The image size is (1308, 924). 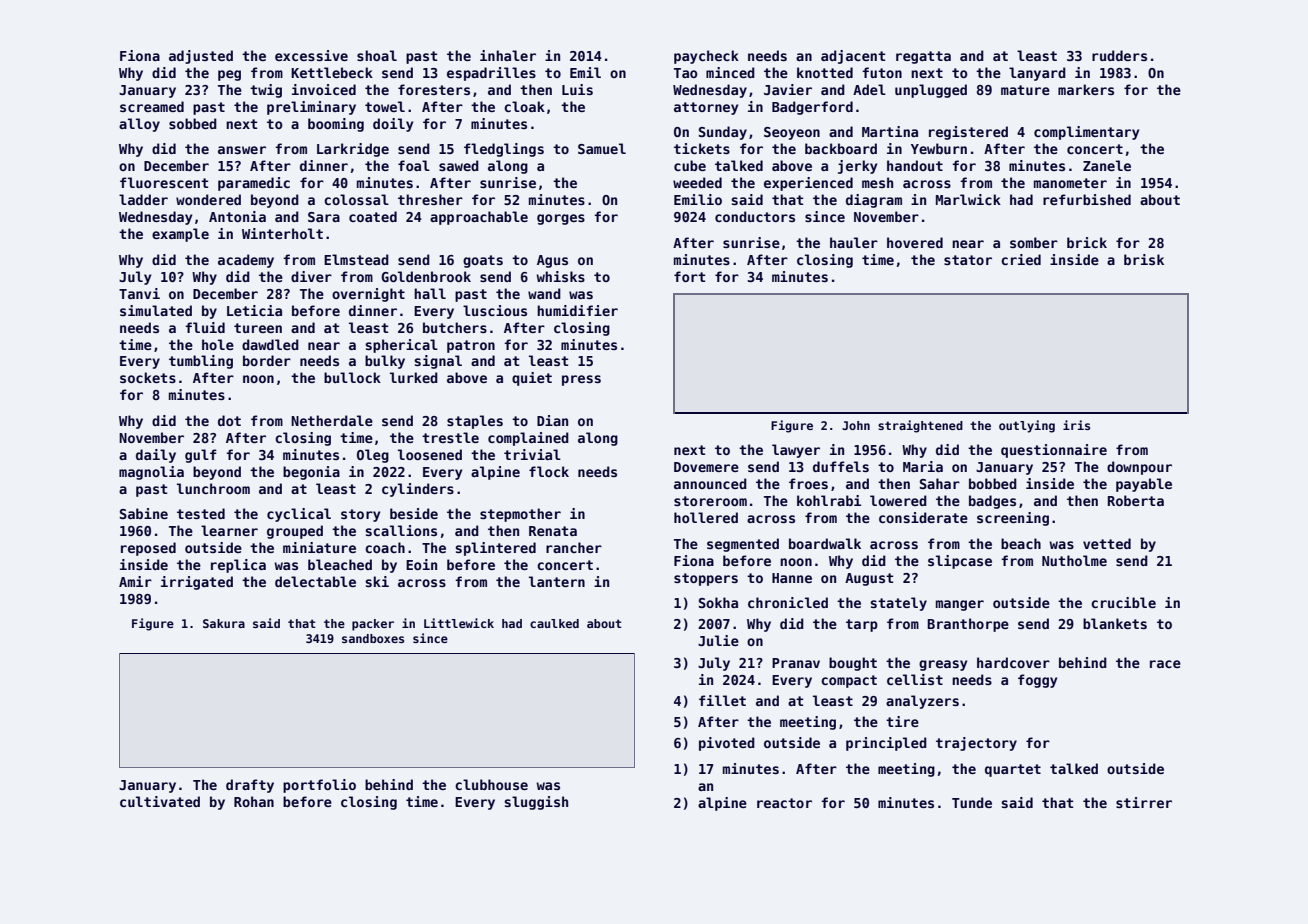 I want to click on Sakura, so click(x=224, y=623).
